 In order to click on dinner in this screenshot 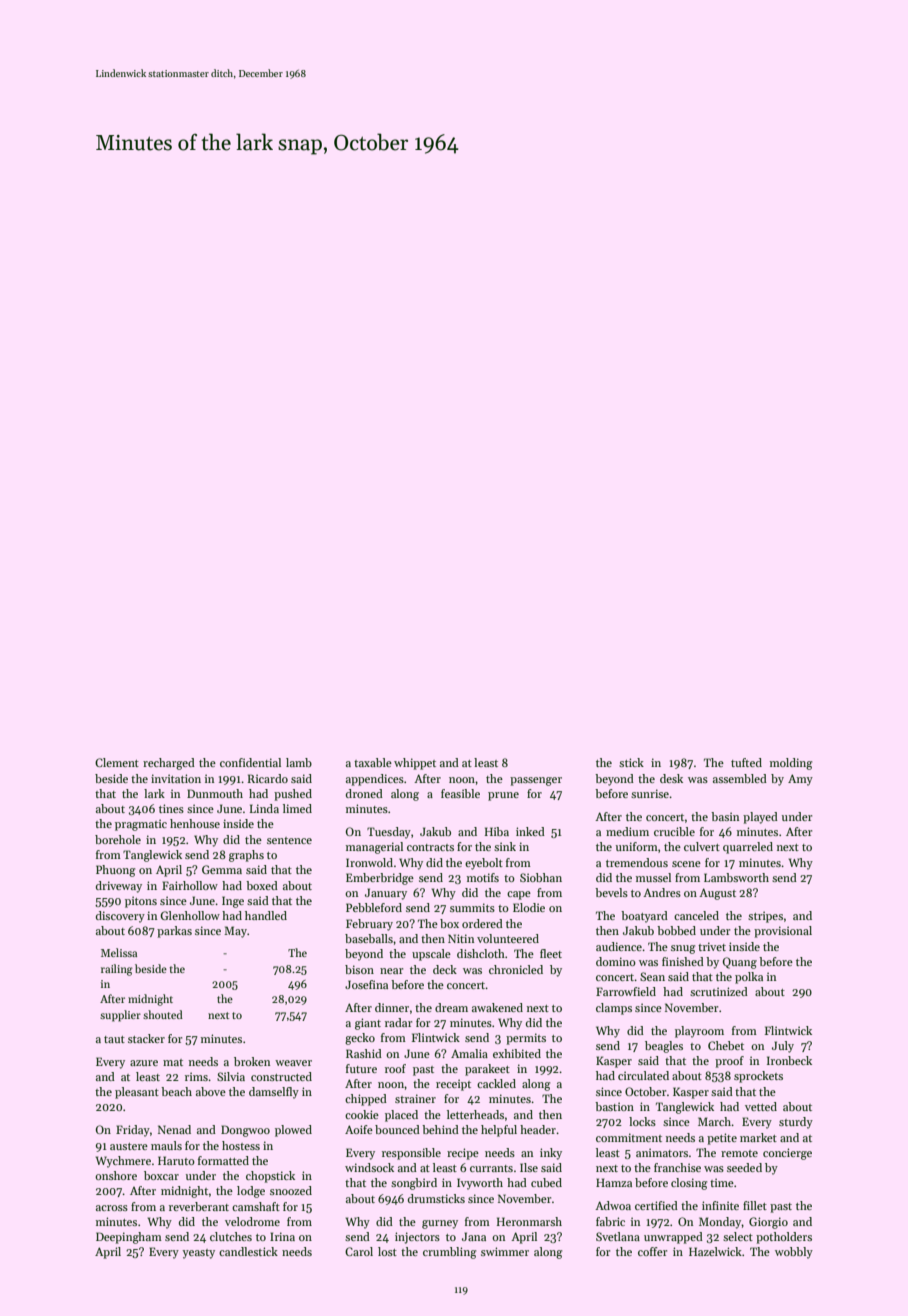, I will do `click(392, 1007)`.
